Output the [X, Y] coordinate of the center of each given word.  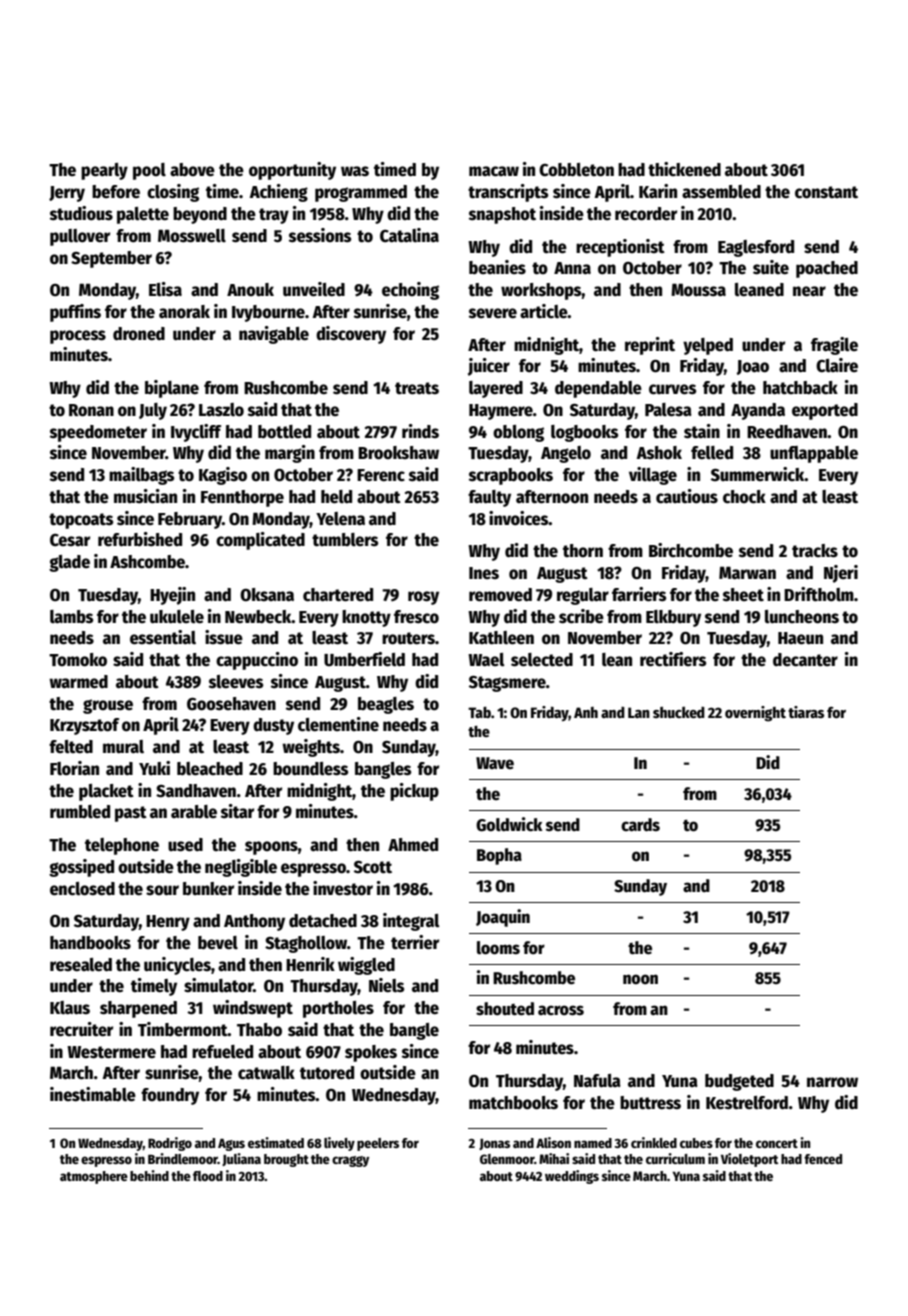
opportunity [292, 171]
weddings [572, 1177]
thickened [684, 169]
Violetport [749, 1160]
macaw [494, 171]
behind [149, 1175]
